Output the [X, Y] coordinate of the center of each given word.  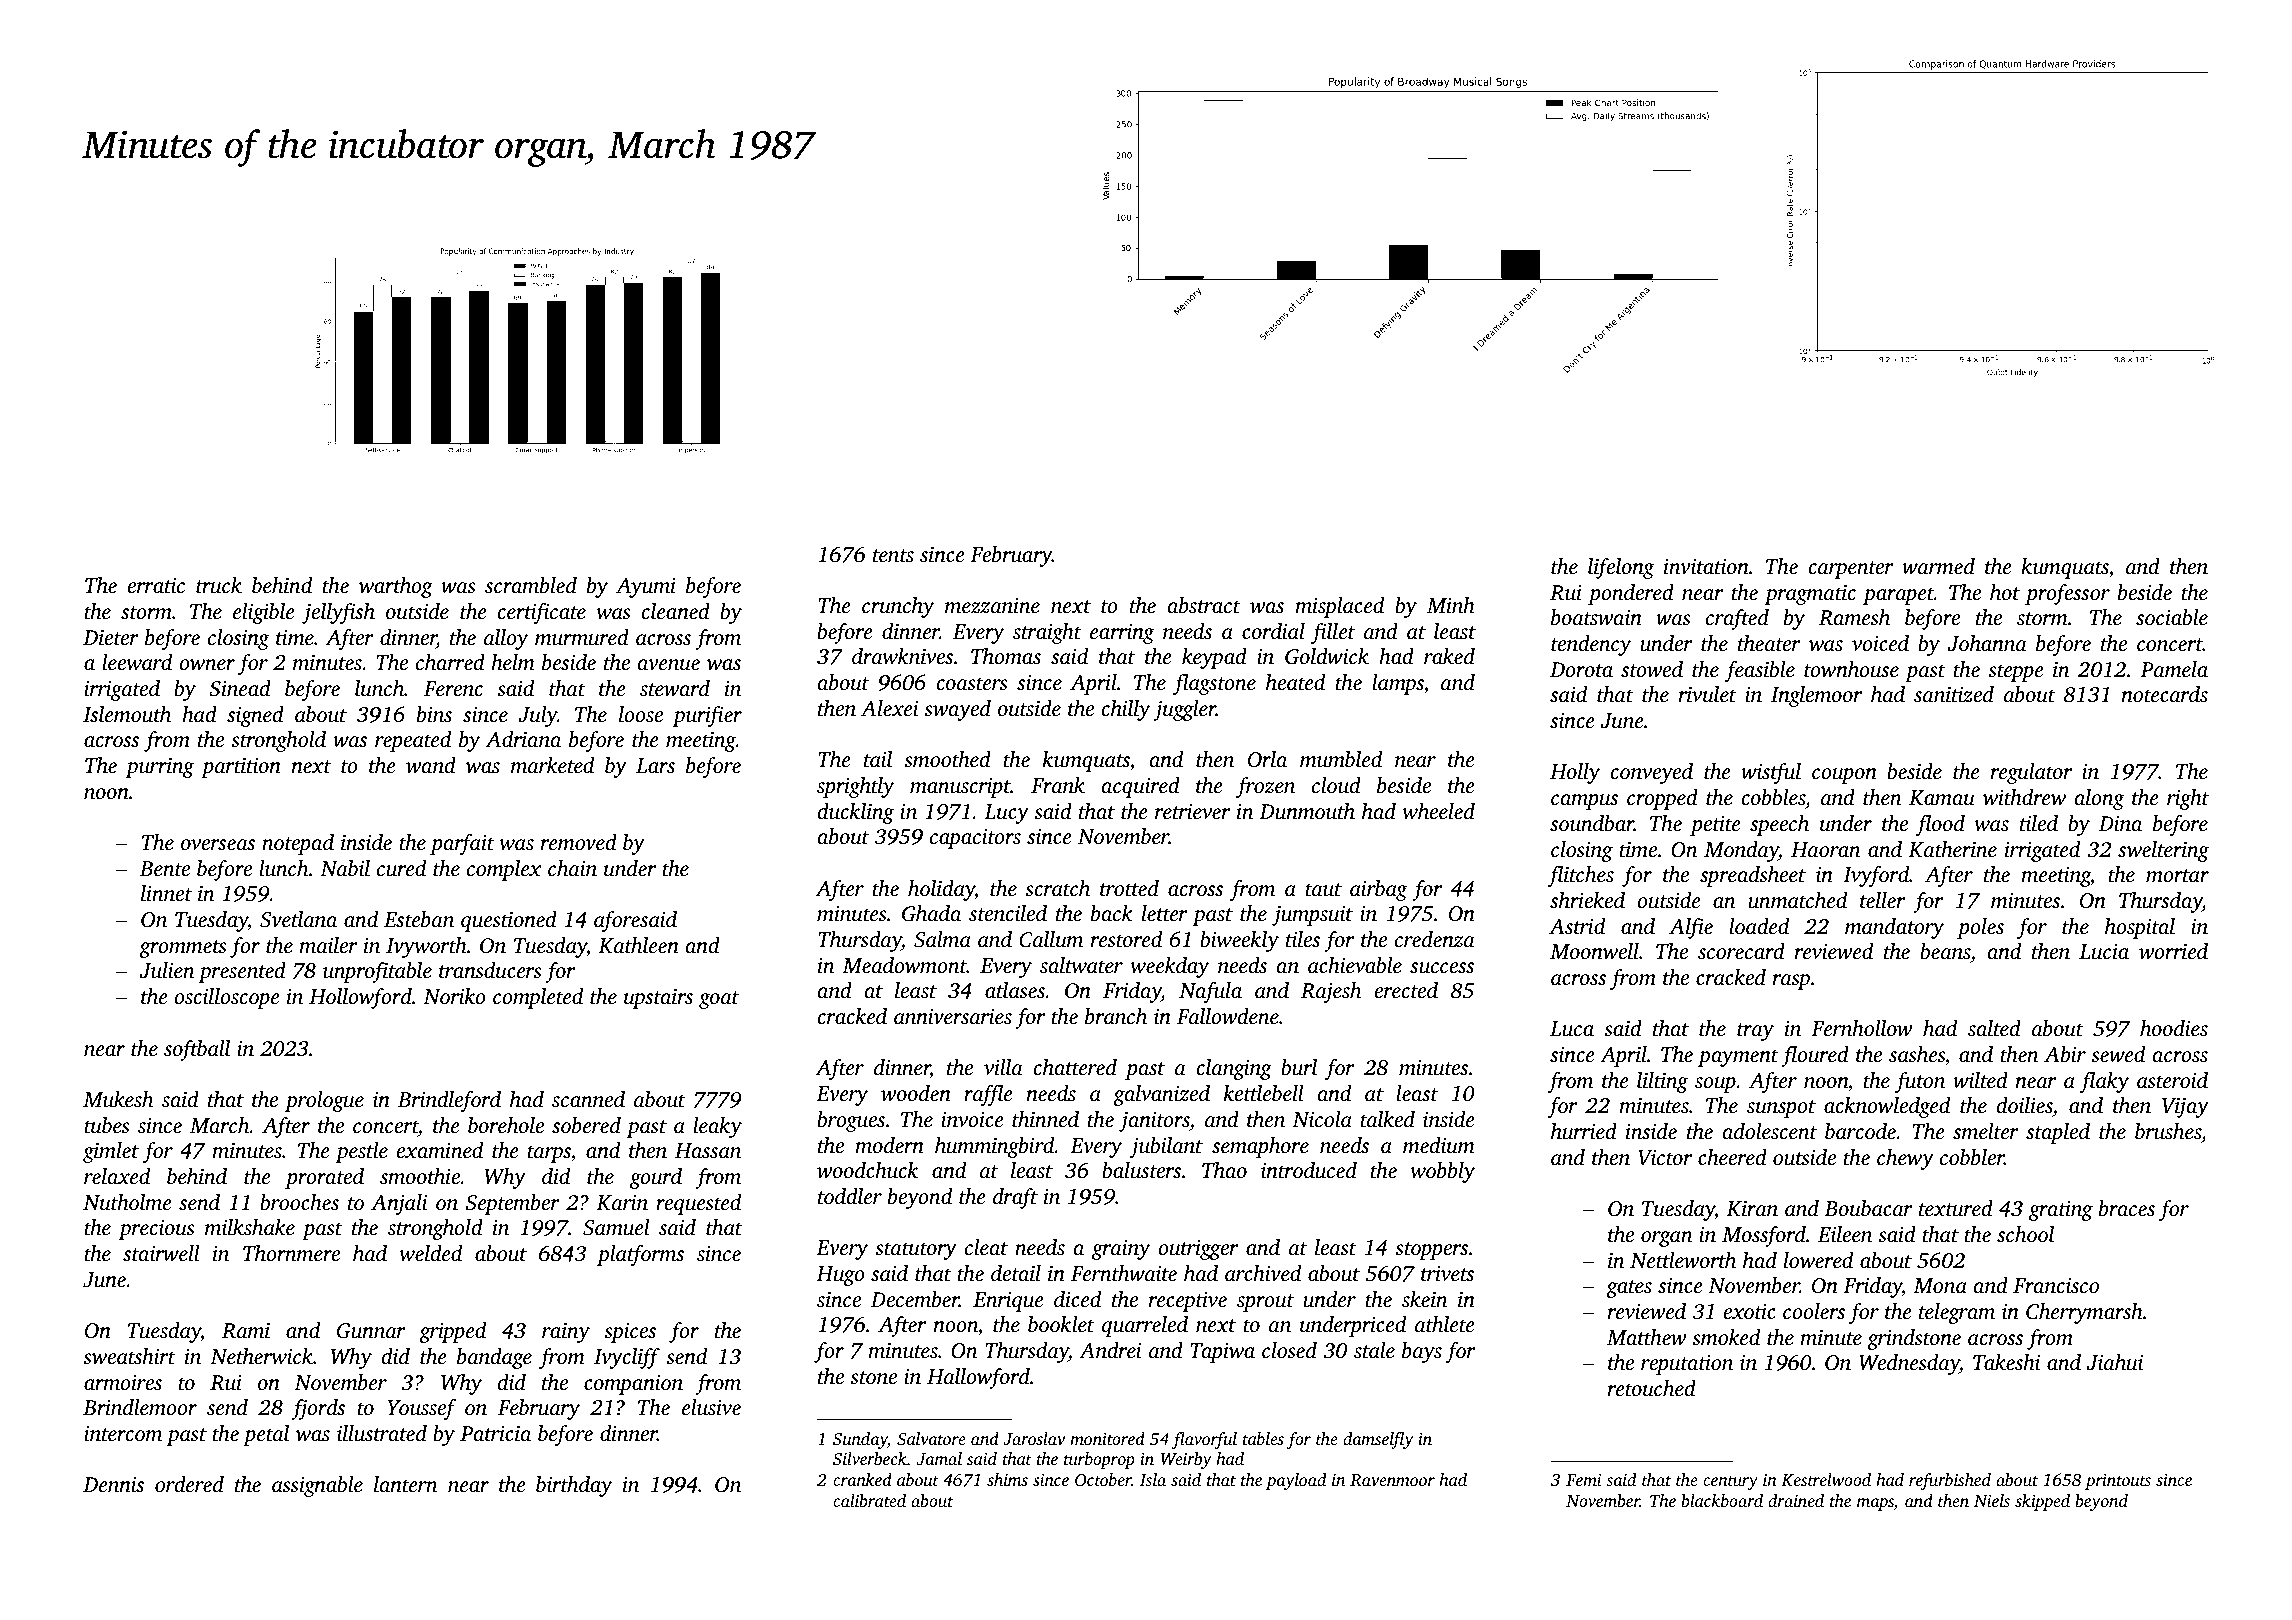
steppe [2016, 673]
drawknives [902, 656]
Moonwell [1594, 951]
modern [889, 1145]
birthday [574, 1486]
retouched [1652, 1388]
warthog [396, 587]
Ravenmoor [1392, 1480]
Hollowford [360, 998]
